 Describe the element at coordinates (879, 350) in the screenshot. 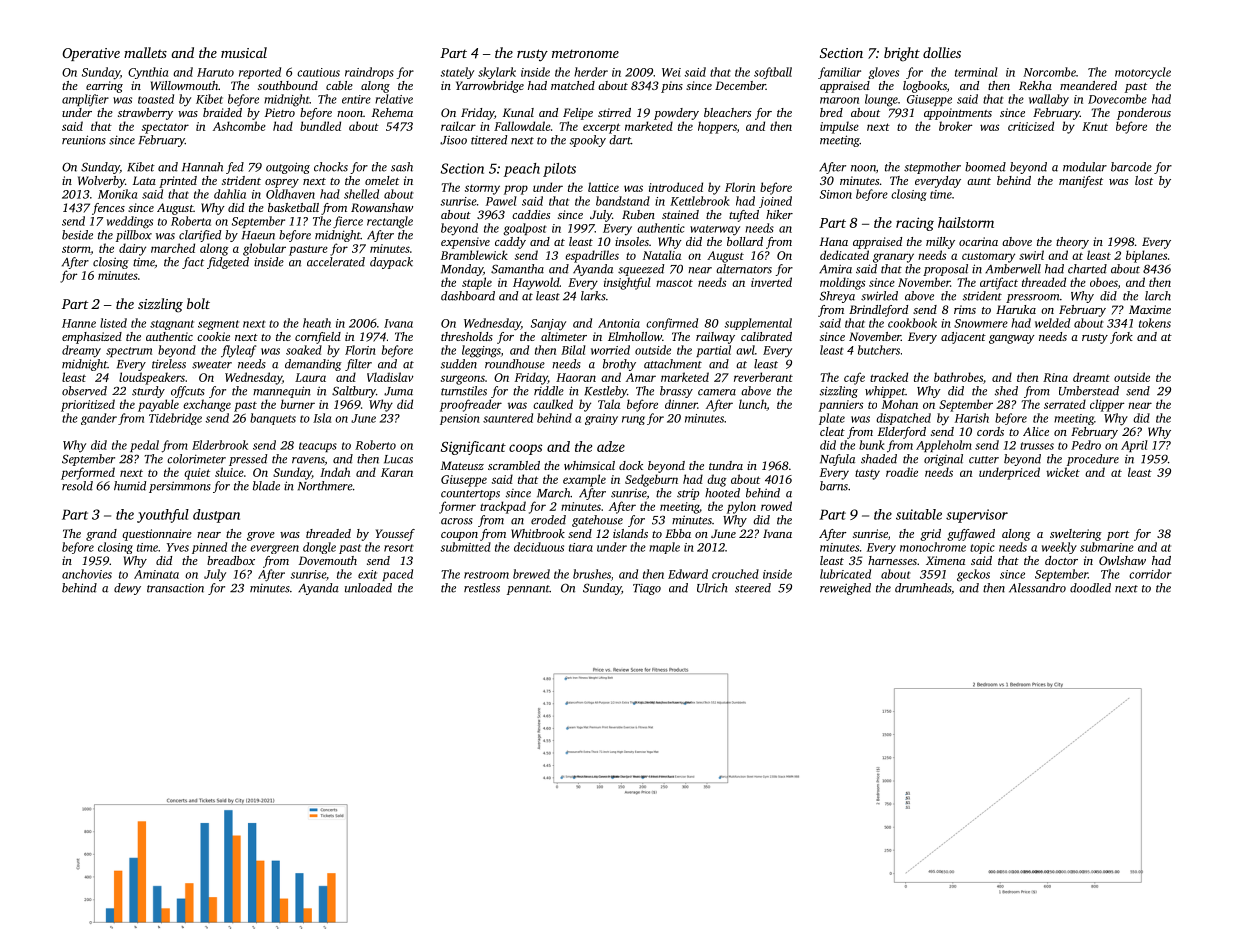

I see `butchers` at that location.
